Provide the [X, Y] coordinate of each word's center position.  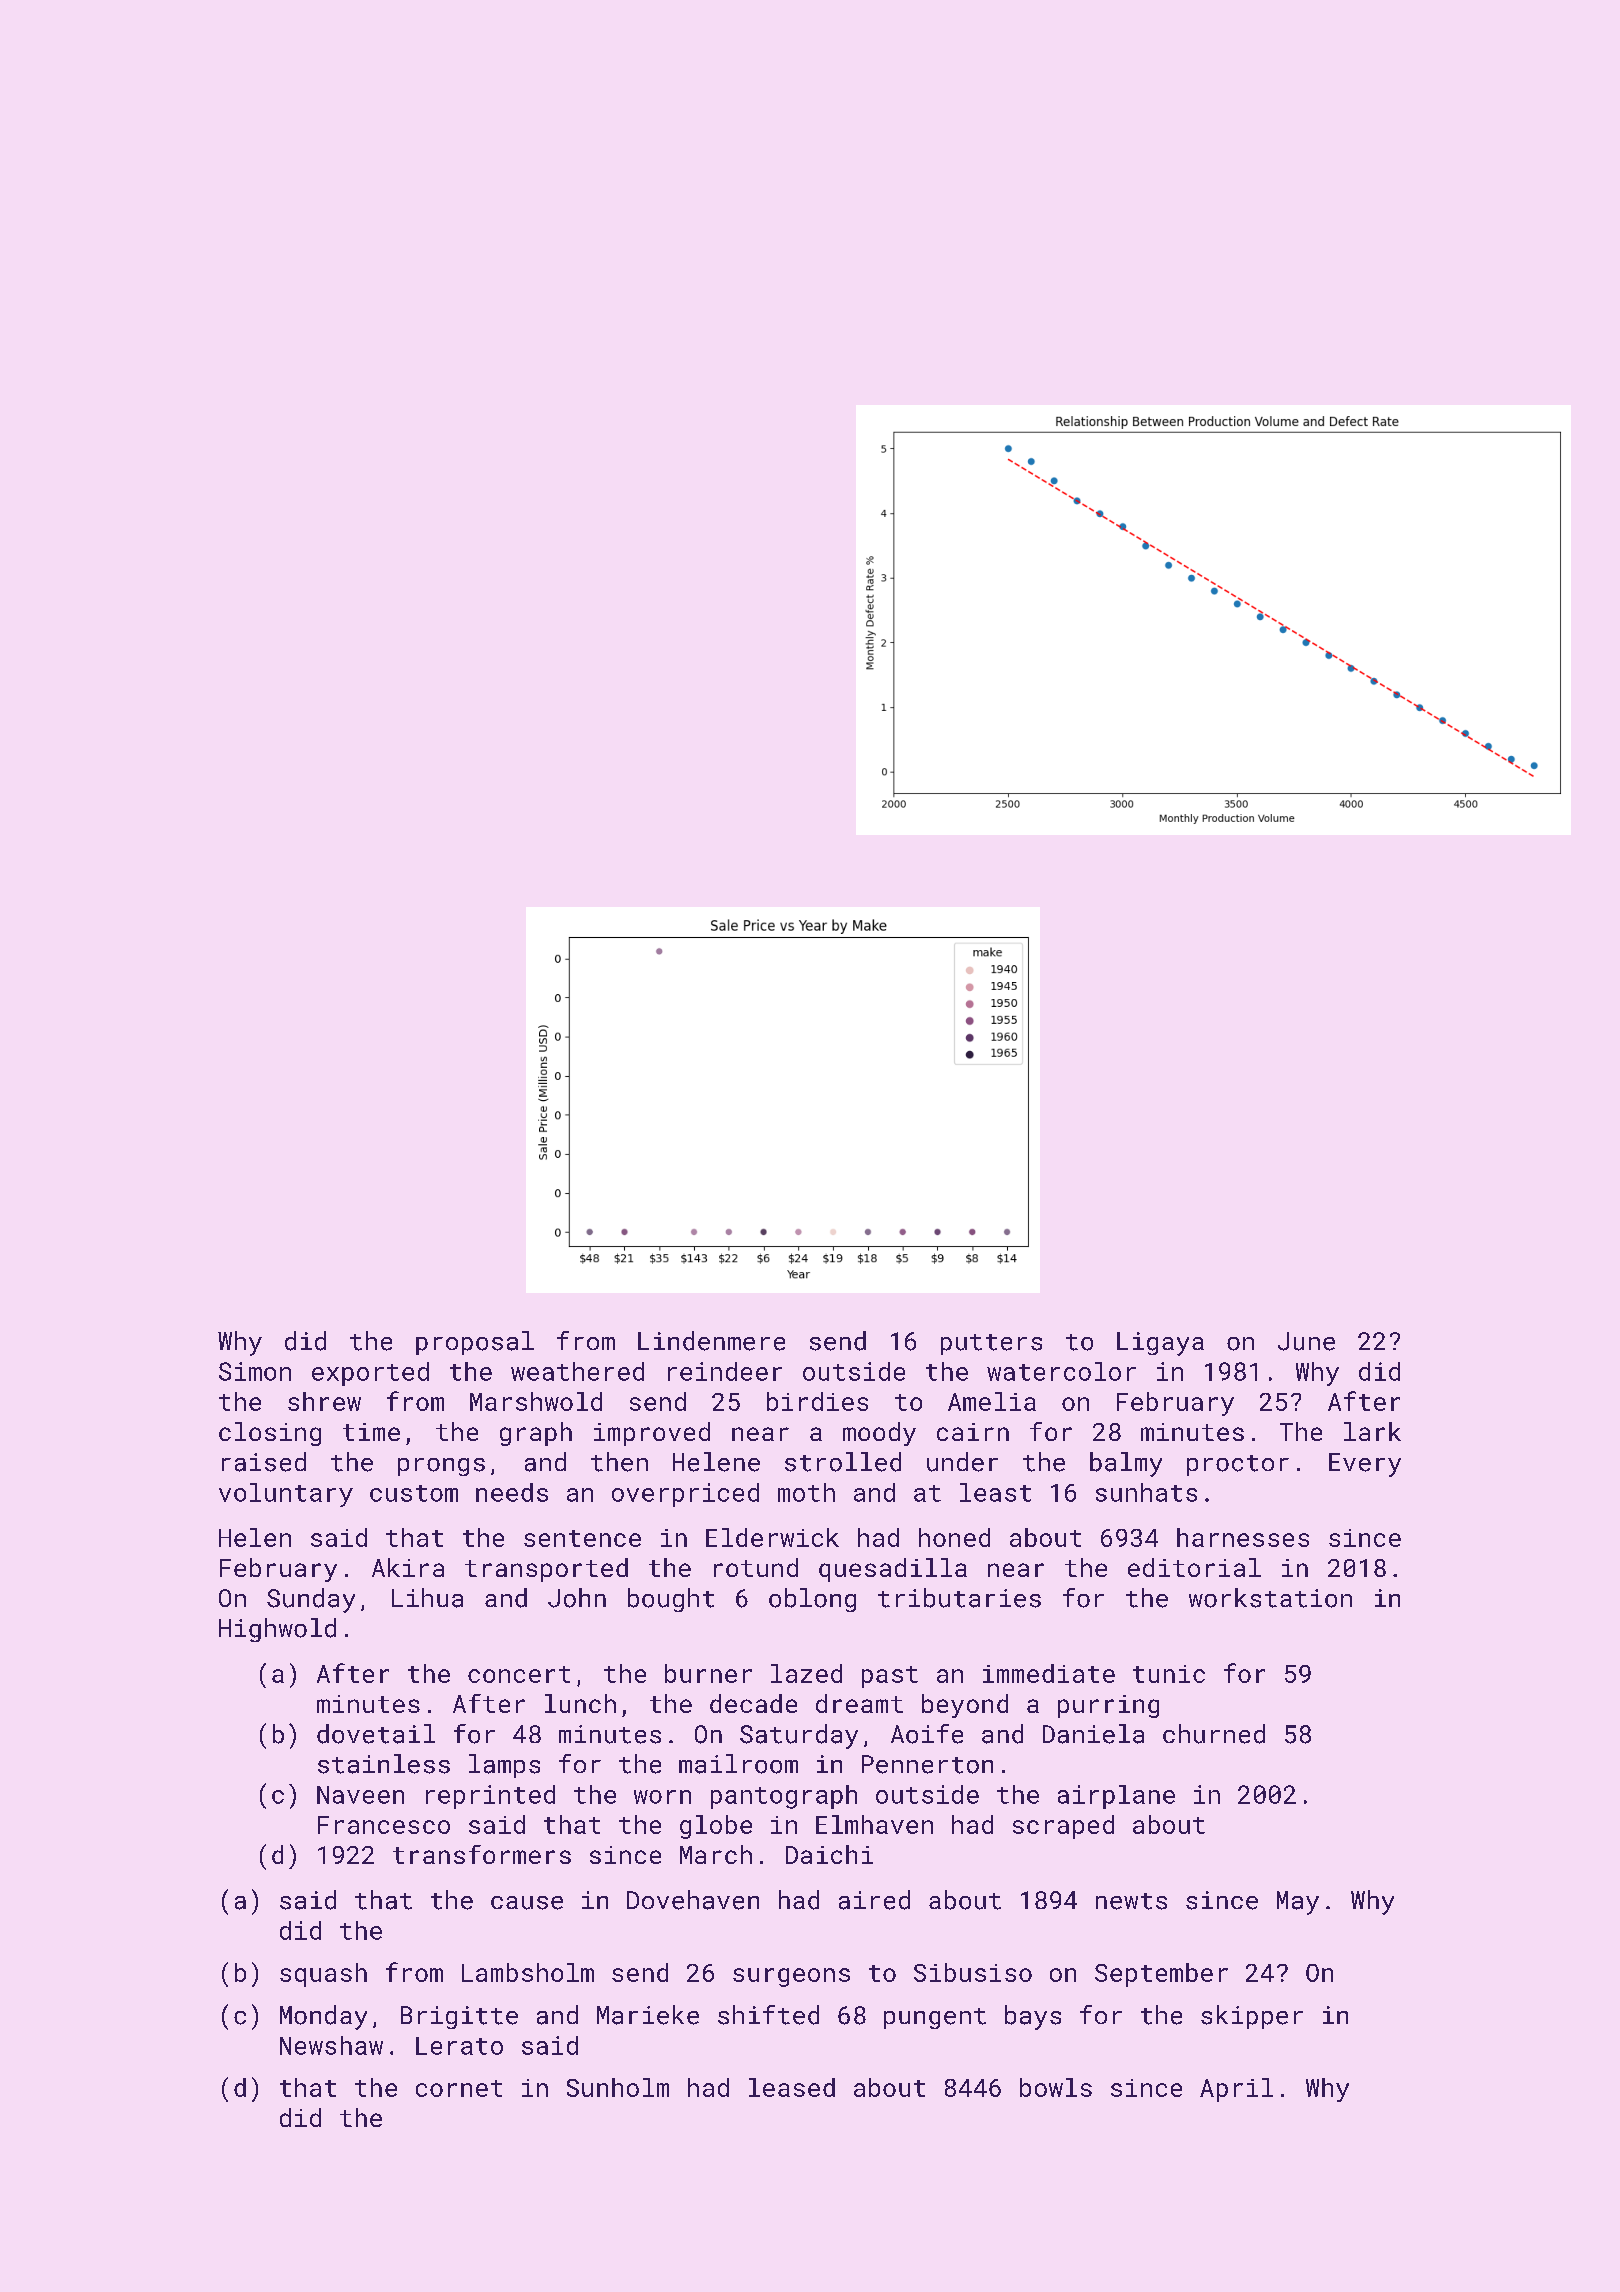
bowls [1056, 2087]
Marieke [648, 2015]
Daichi [829, 1854]
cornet [459, 2088]
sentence [582, 1538]
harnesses [1243, 1537]
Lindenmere [711, 1341]
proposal [475, 1343]
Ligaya [1160, 1344]
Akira [408, 1567]
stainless [384, 1764]
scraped [1063, 1827]
